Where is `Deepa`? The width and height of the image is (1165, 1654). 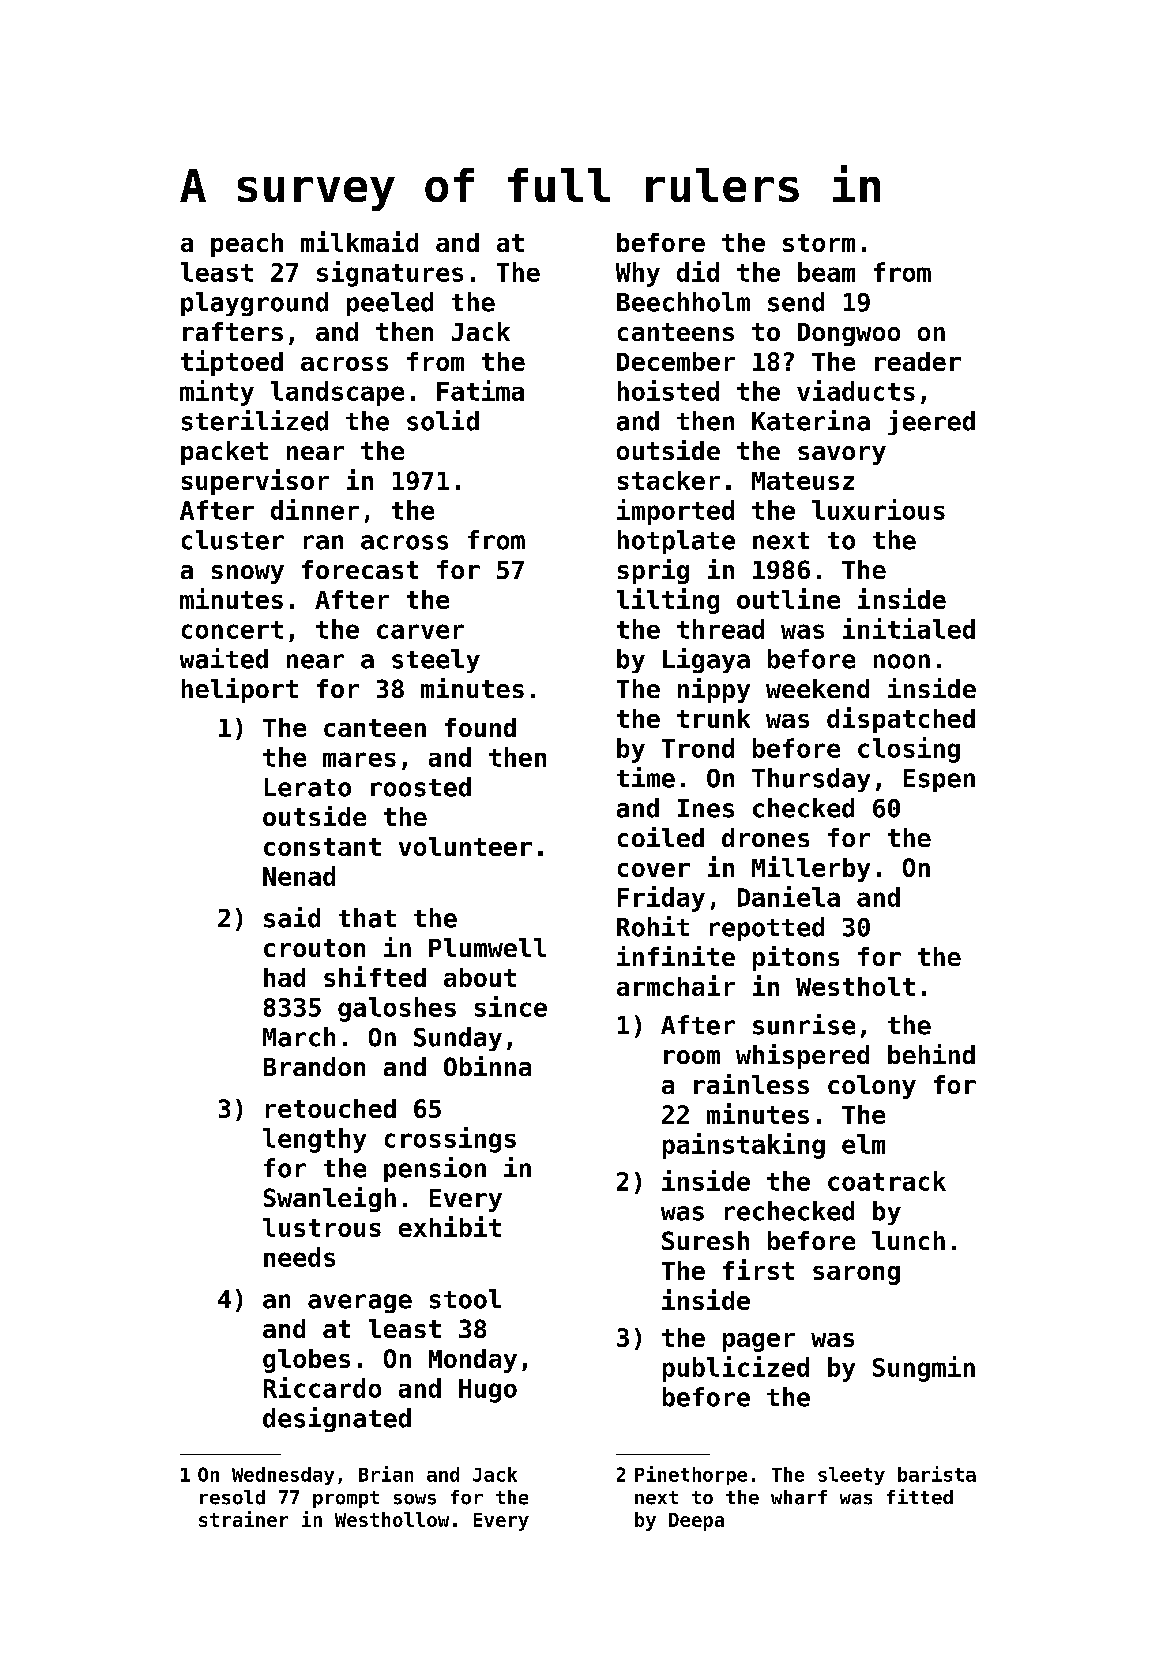
Deepa is located at coordinates (696, 1522).
